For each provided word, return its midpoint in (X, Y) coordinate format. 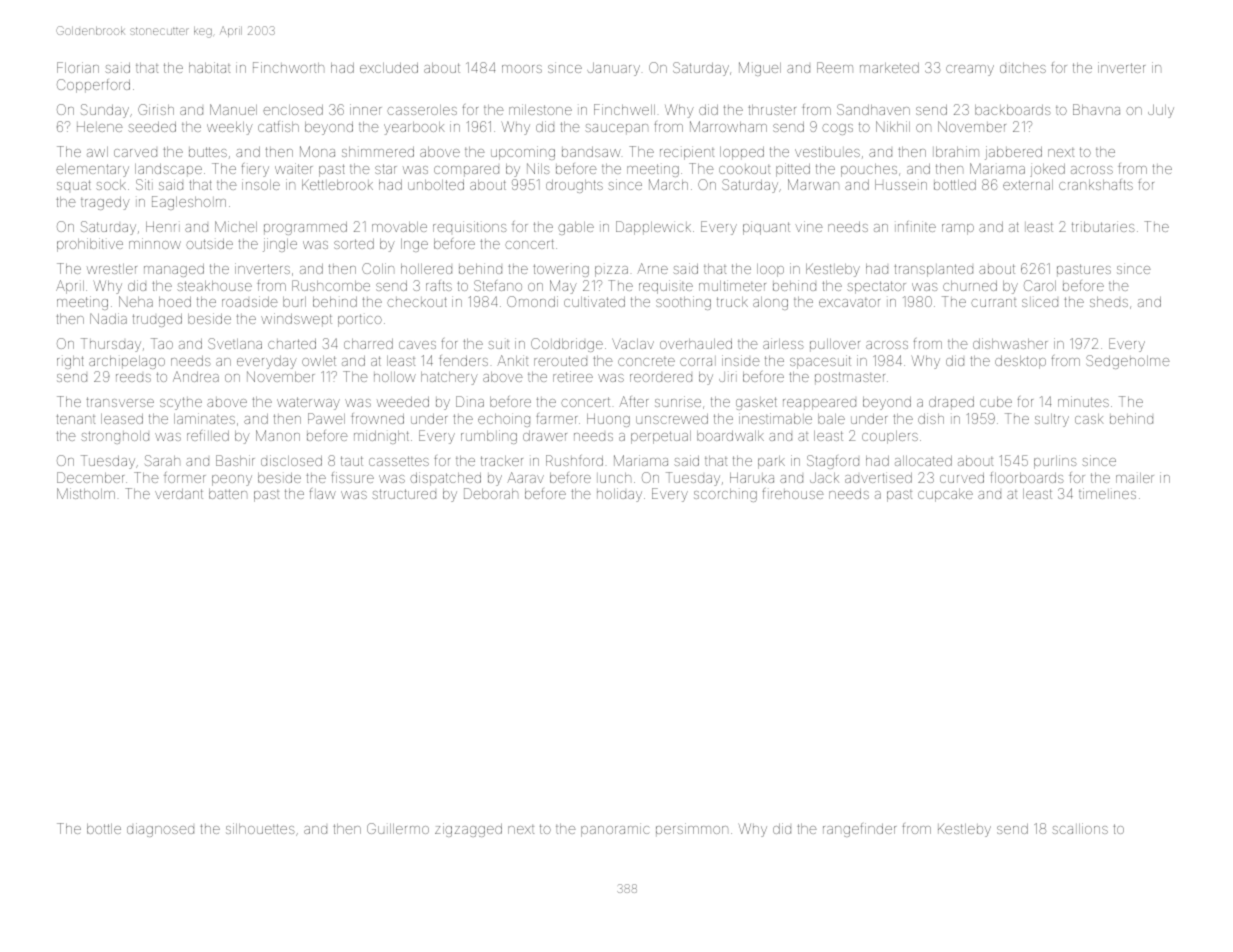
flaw (323, 493)
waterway (308, 403)
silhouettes (260, 828)
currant (993, 302)
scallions (1080, 828)
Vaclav (633, 343)
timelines (1107, 493)
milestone (540, 109)
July (1161, 111)
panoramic (615, 830)
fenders (463, 360)
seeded (152, 127)
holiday (619, 495)
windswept (296, 320)
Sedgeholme (1128, 362)
